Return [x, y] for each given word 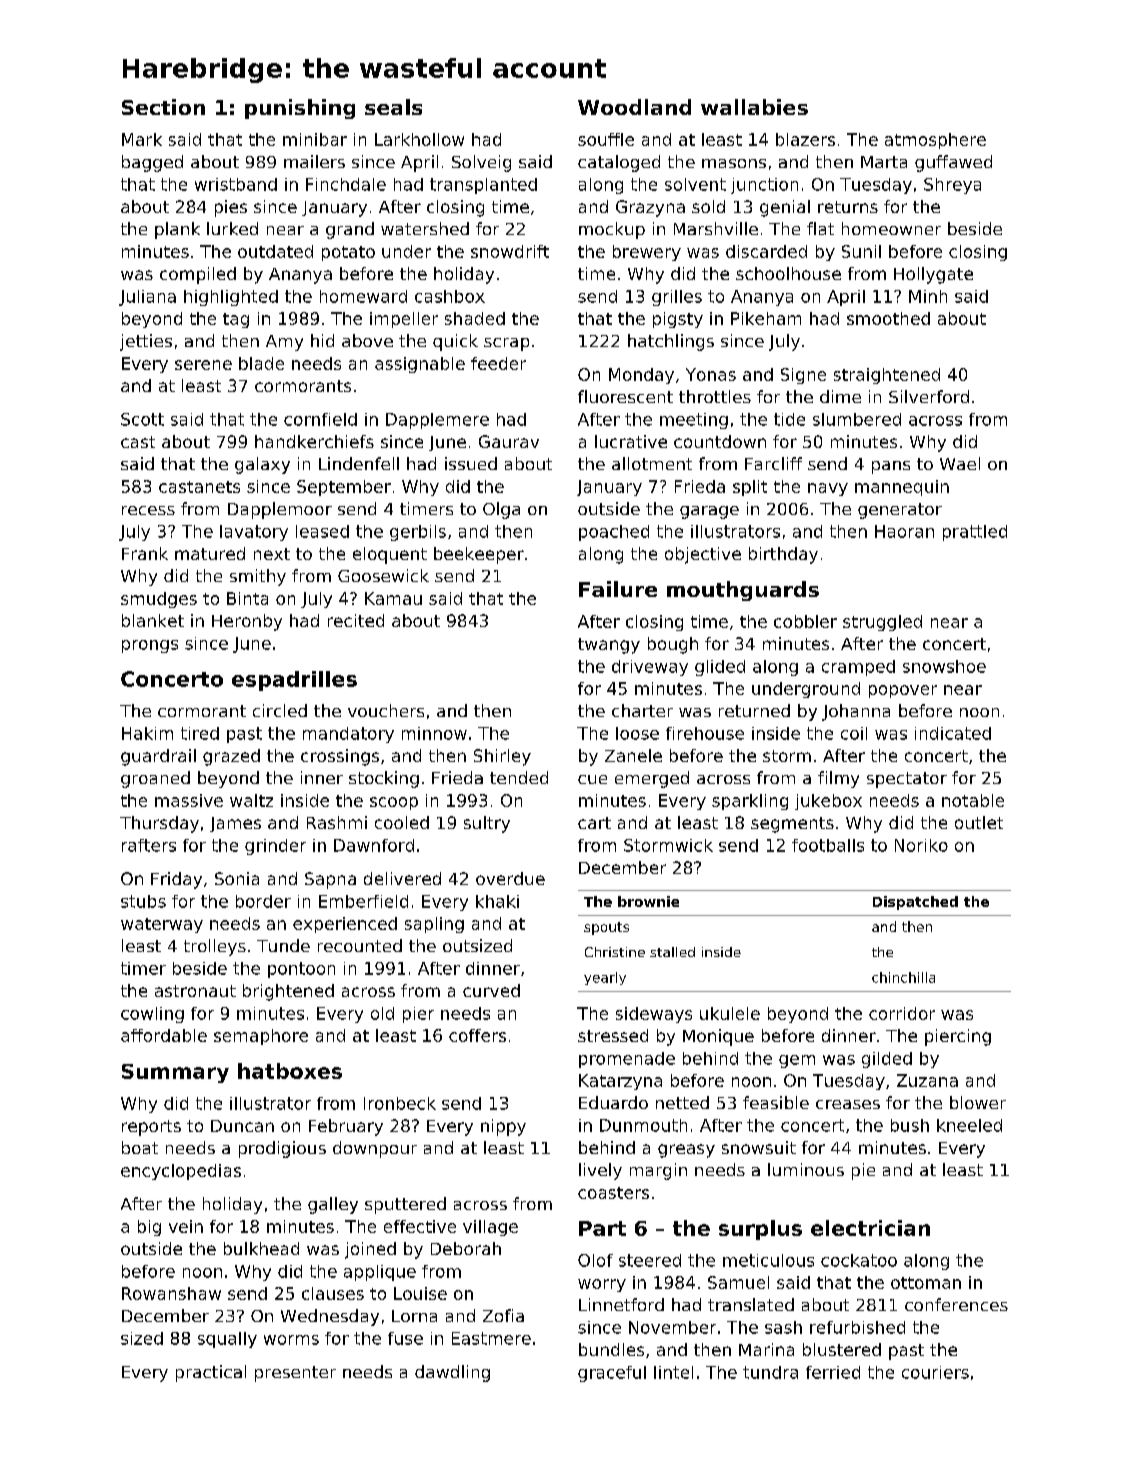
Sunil [861, 251]
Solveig [481, 163]
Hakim [147, 733]
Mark [142, 139]
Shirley [502, 757]
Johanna [856, 712]
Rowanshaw [171, 1293]
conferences [956, 1304]
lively [600, 1171]
